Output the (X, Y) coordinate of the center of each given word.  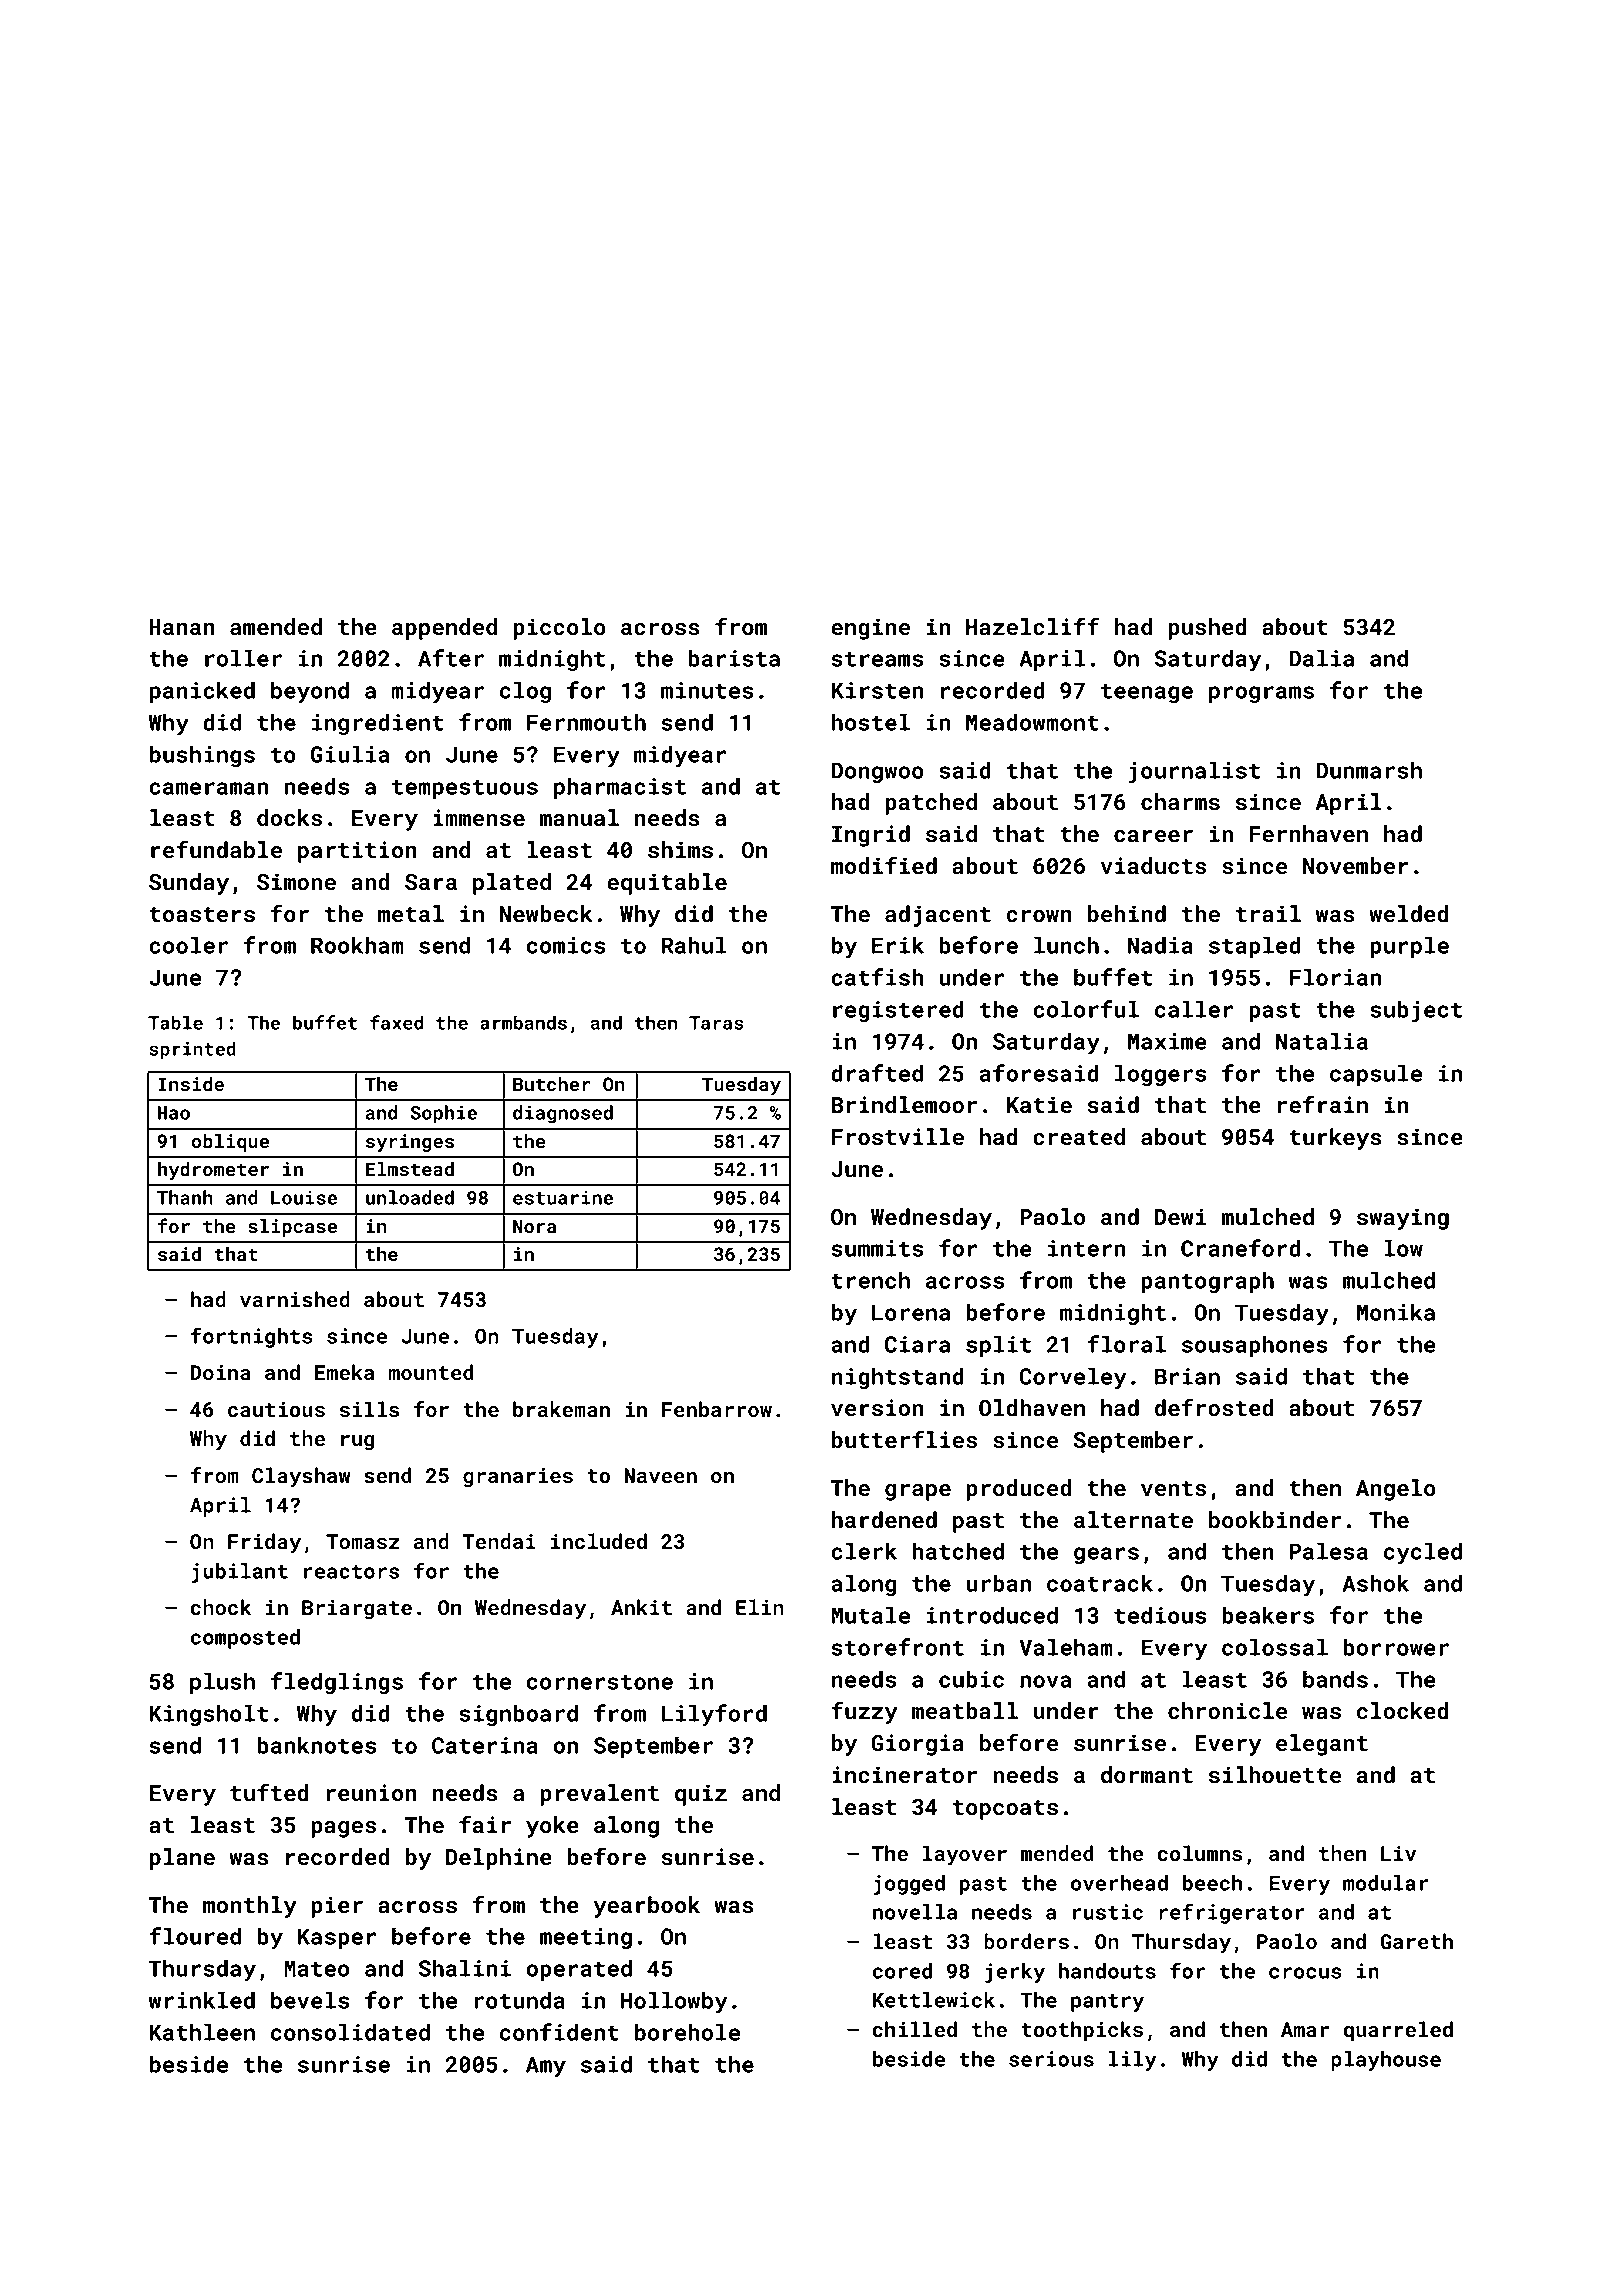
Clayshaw (301, 1477)
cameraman (209, 788)
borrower (1396, 1647)
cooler (188, 945)
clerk (864, 1551)
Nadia (1160, 945)
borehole (687, 2032)
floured (195, 1936)
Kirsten (877, 690)
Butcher (552, 1084)
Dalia (1321, 658)
